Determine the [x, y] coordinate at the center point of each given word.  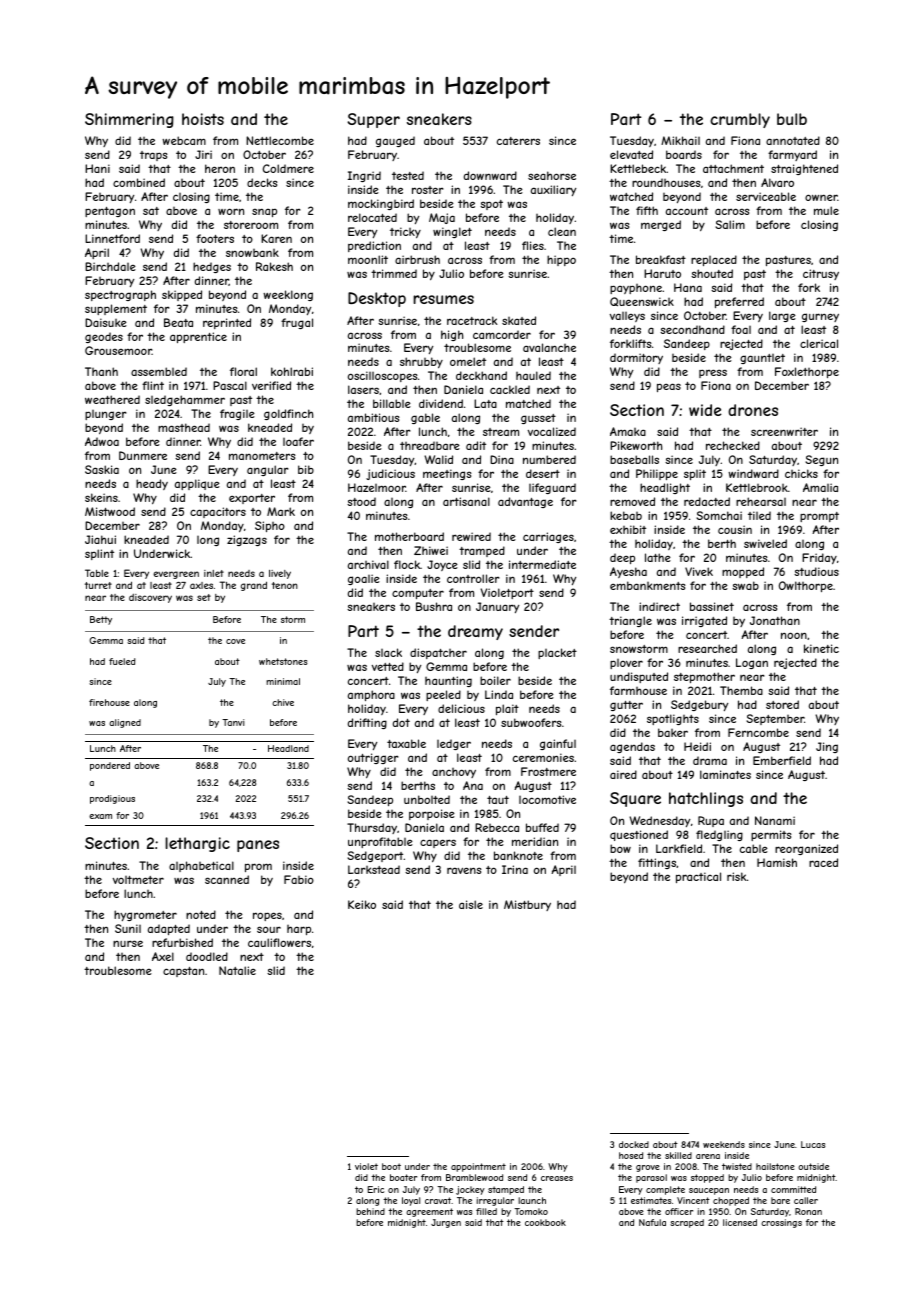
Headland [288, 748]
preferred [739, 302]
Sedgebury [699, 705]
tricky [405, 233]
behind [370, 1211]
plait [507, 709]
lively [280, 574]
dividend [441, 403]
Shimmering [129, 120]
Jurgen [446, 1223]
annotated [793, 140]
